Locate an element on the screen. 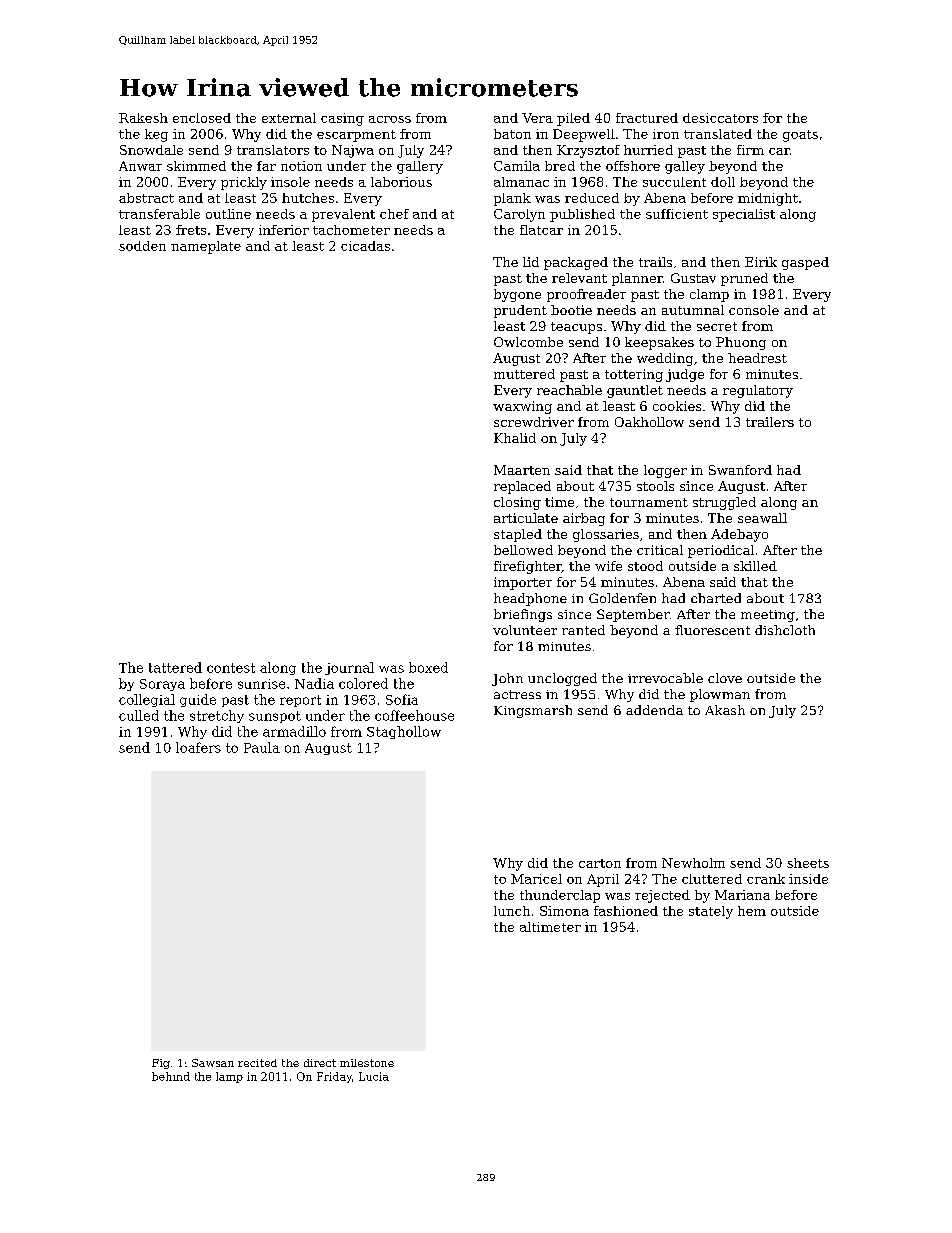  external is located at coordinates (289, 118).
